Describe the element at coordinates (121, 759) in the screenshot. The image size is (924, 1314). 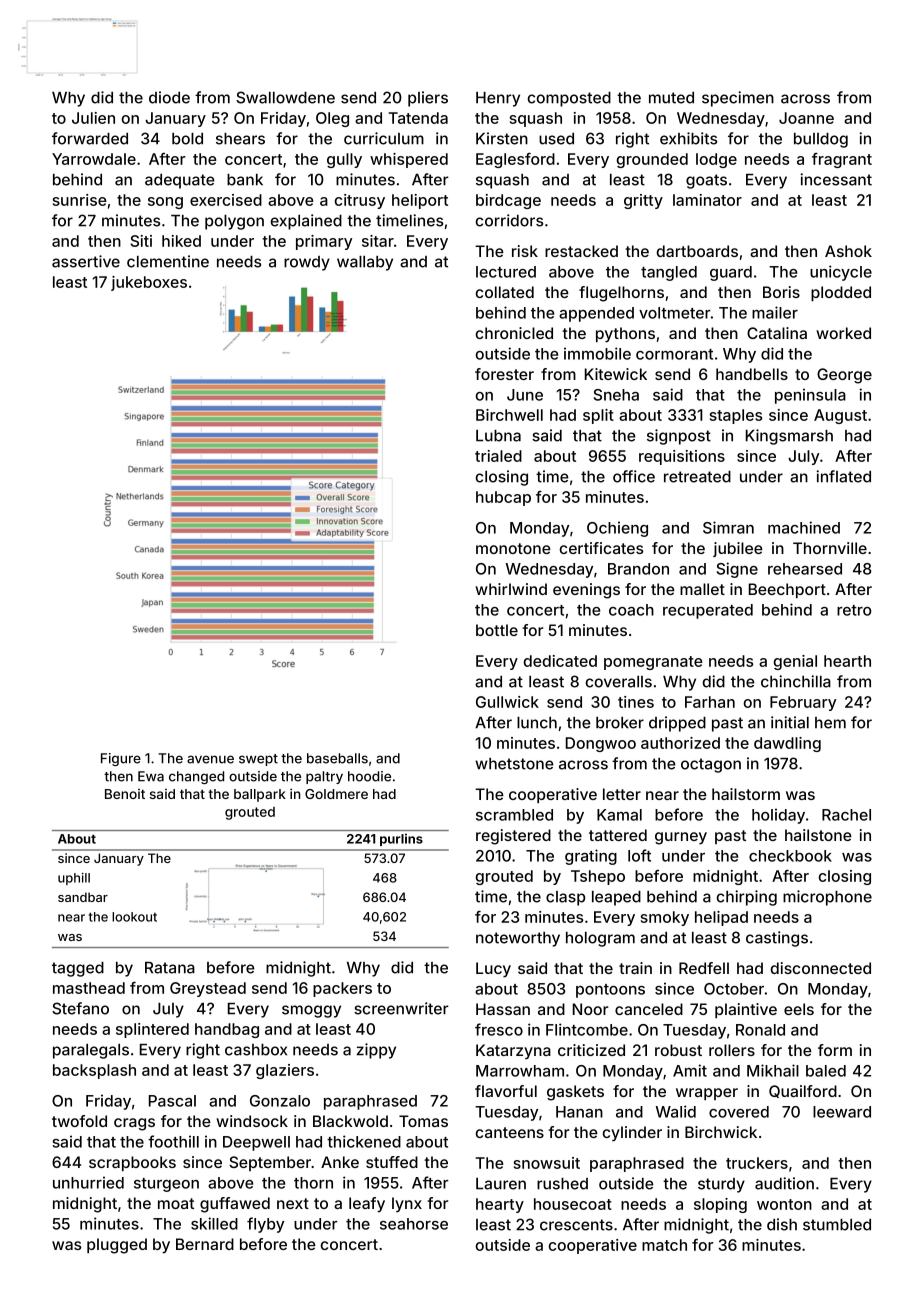
I see `Figure` at that location.
